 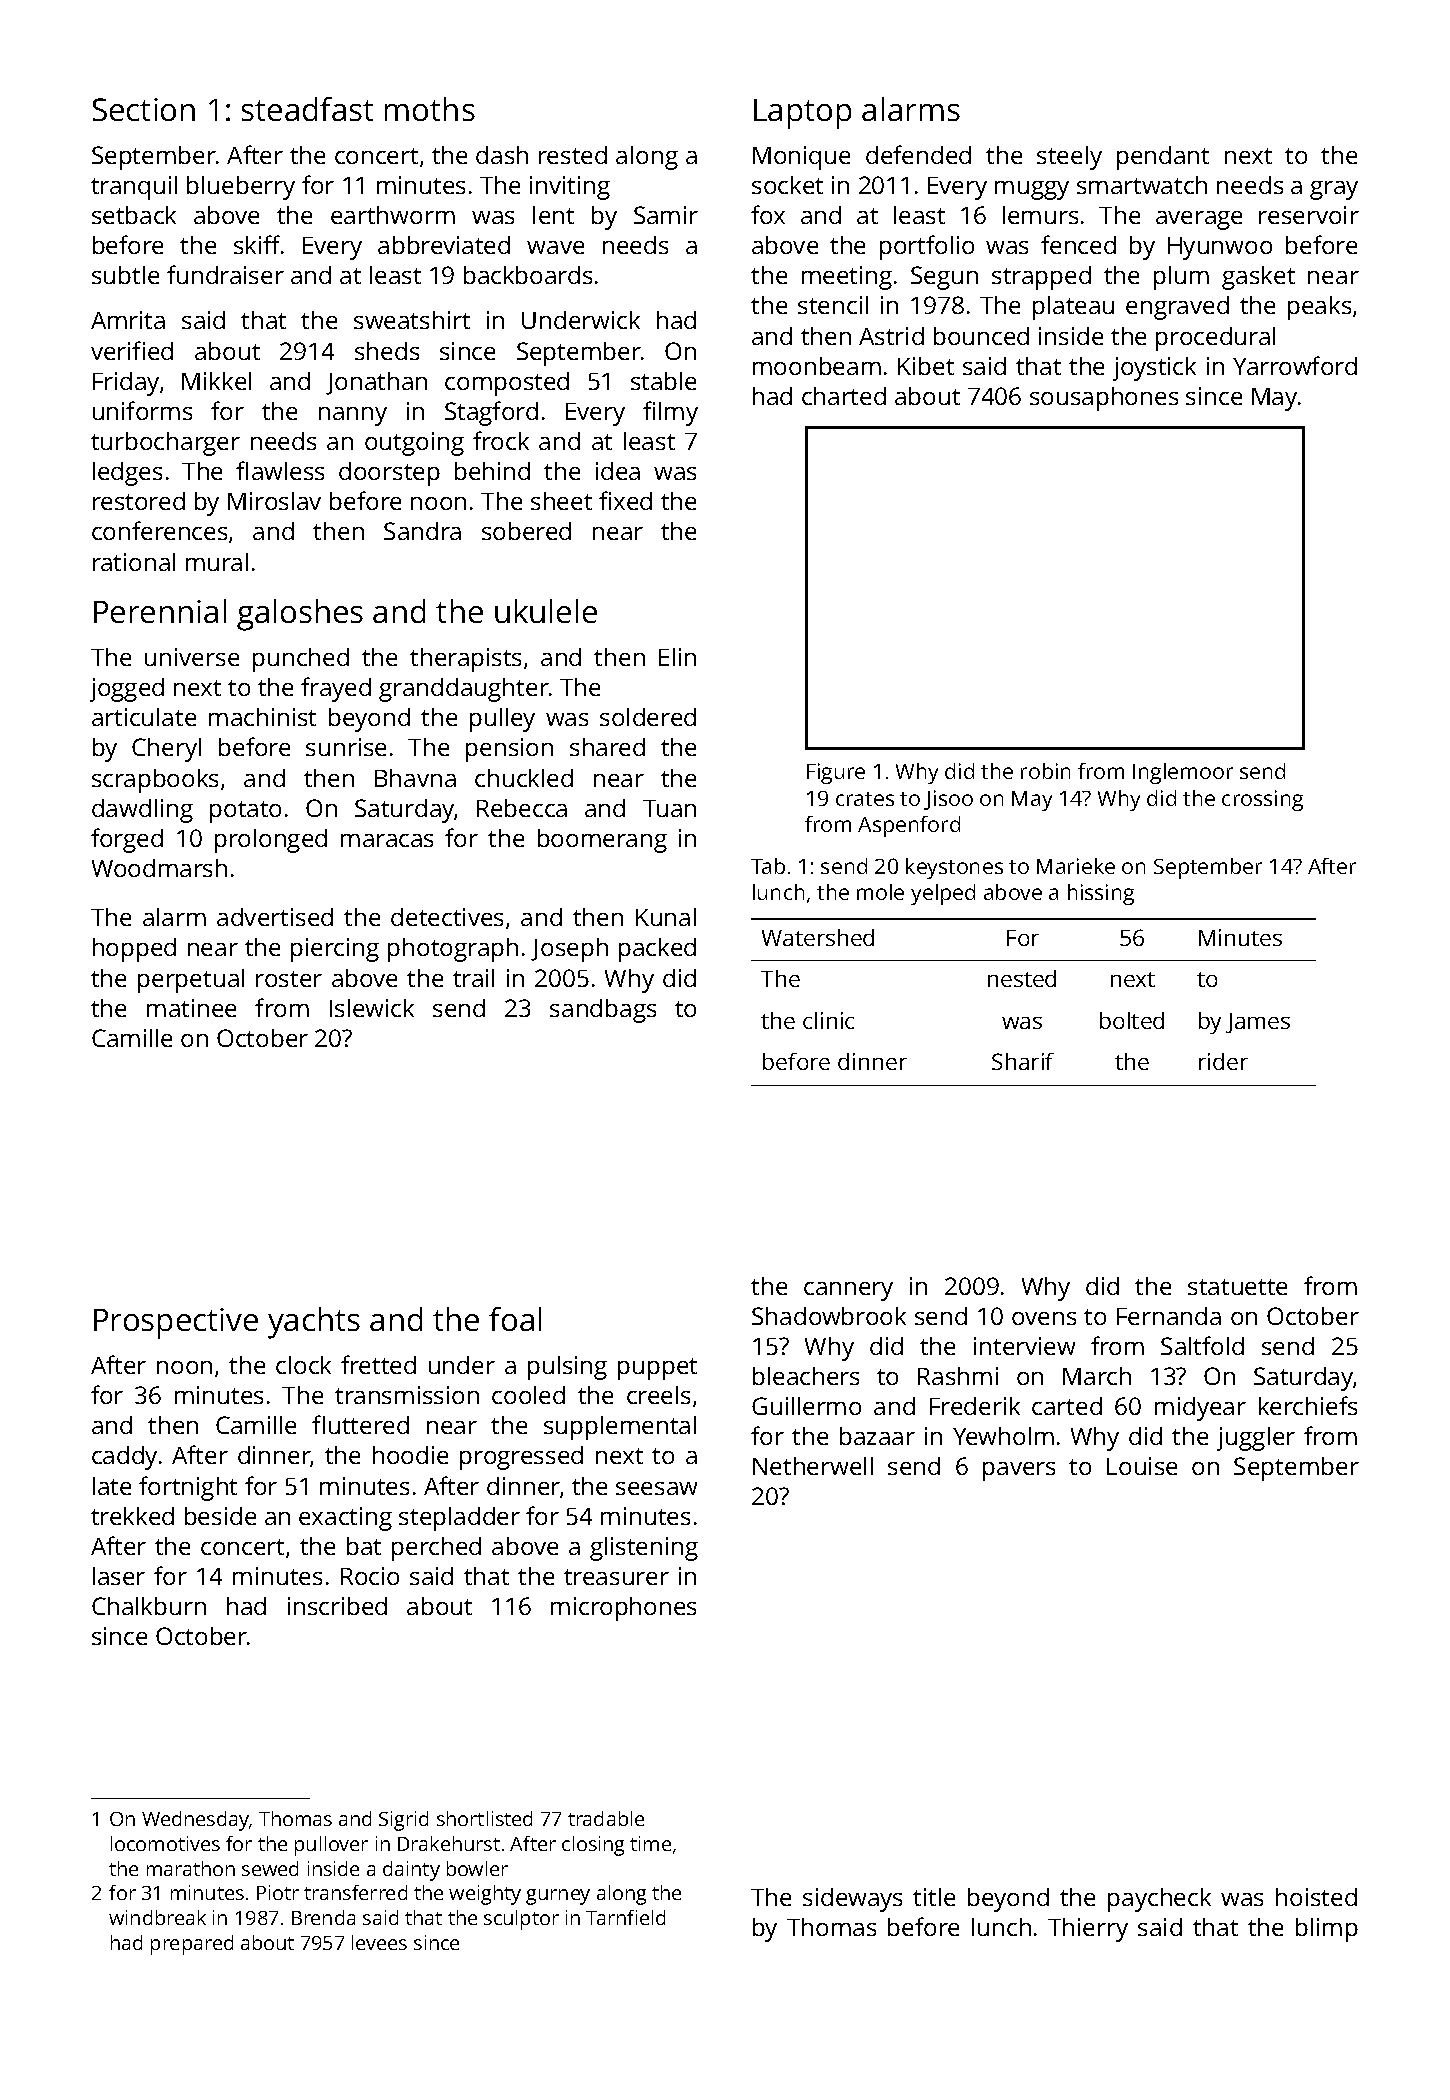 What do you see at coordinates (176, 1323) in the screenshot?
I see `Prospective` at bounding box center [176, 1323].
